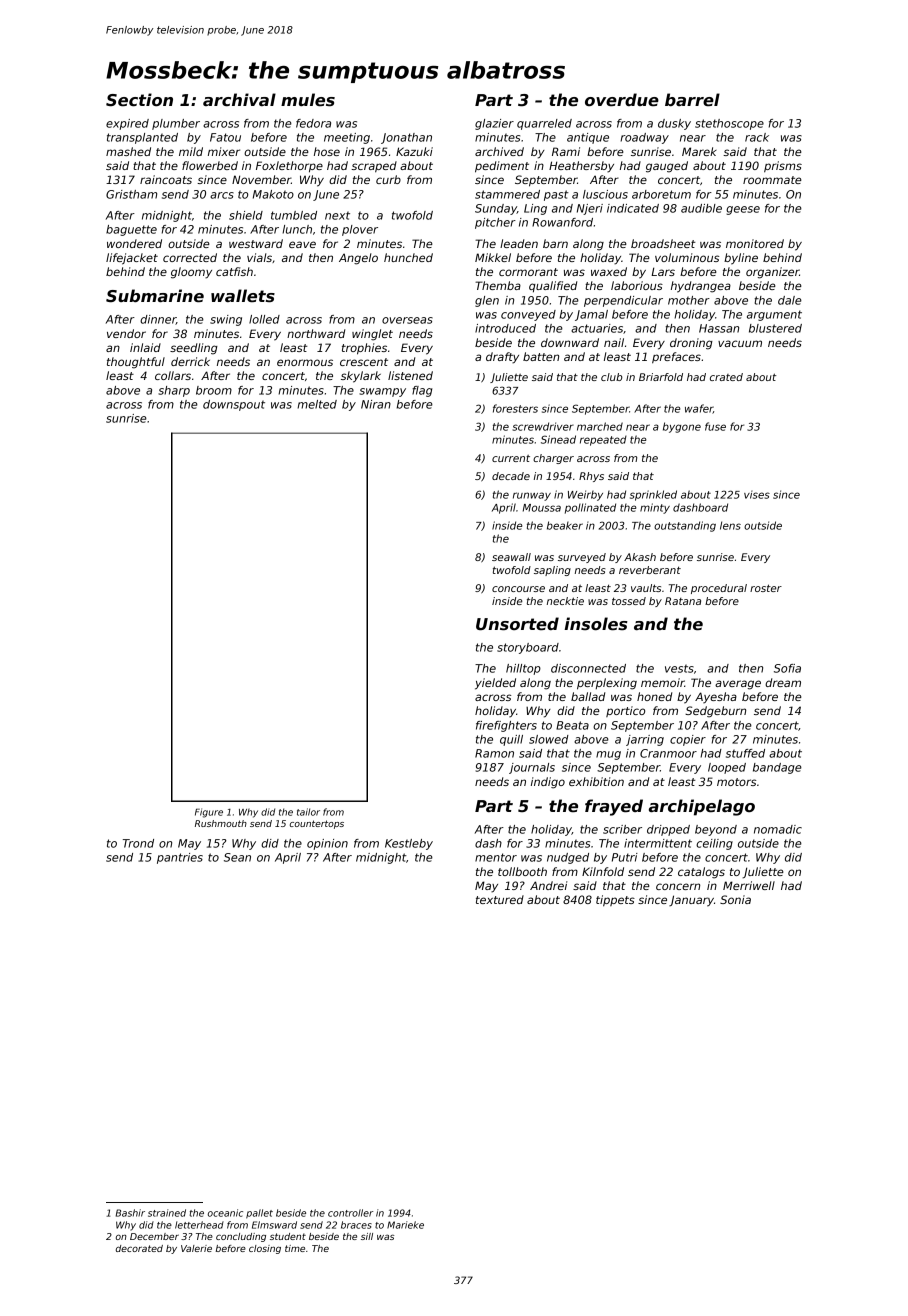  Describe the element at coordinates (633, 208) in the screenshot. I see `indicated` at that location.
